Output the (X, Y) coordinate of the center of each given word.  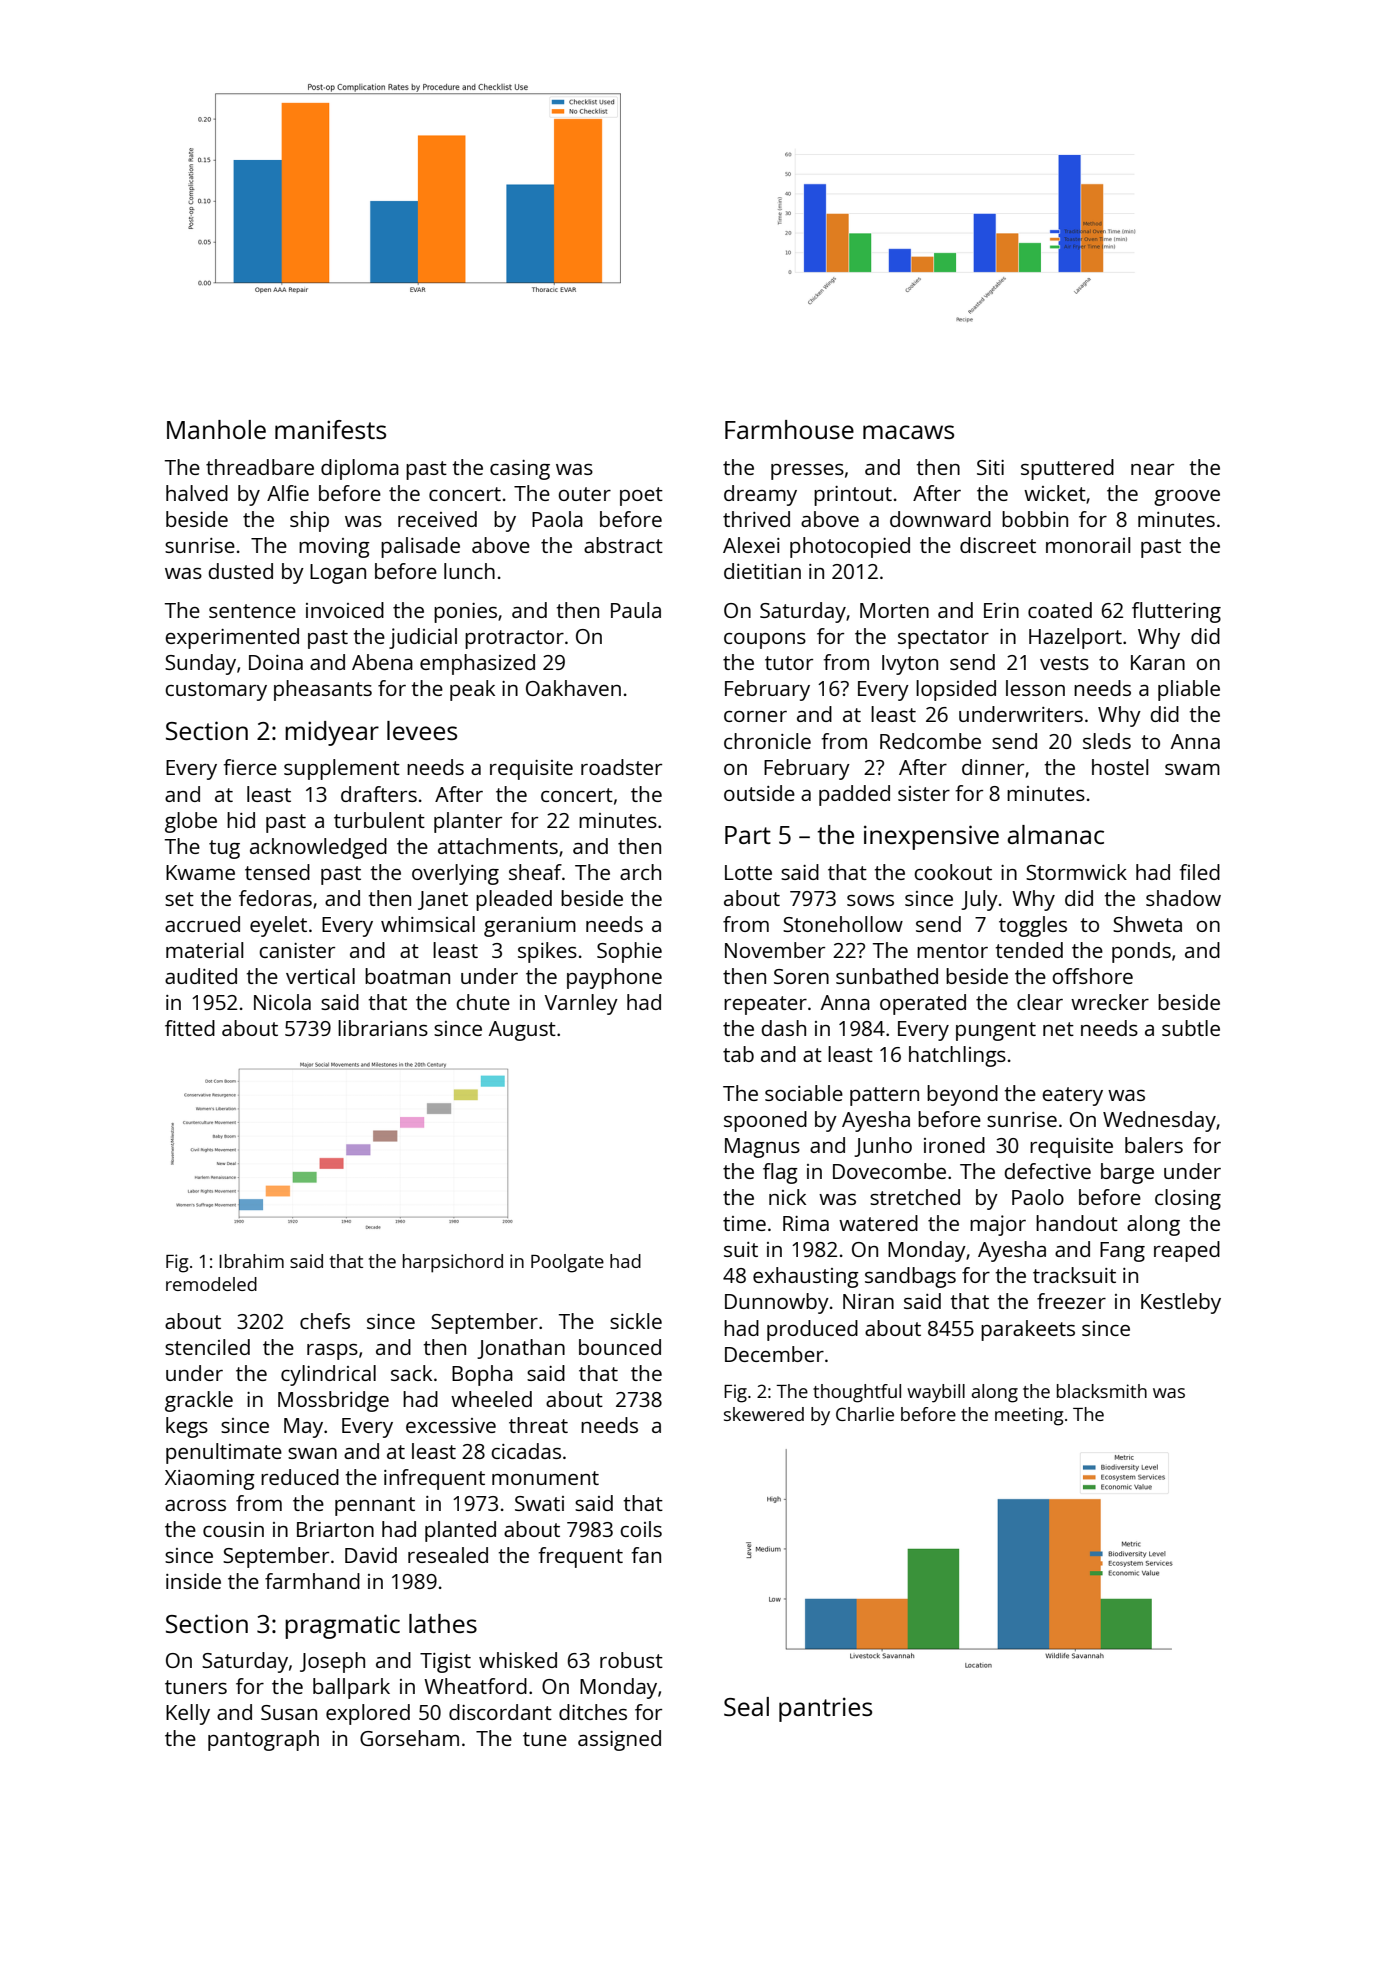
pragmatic (342, 1626)
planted (460, 1531)
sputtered (1067, 469)
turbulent (379, 820)
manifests (330, 429)
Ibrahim (251, 1261)
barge (1127, 1173)
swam (1192, 769)
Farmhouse (789, 429)
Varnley (581, 1004)
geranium (530, 927)
